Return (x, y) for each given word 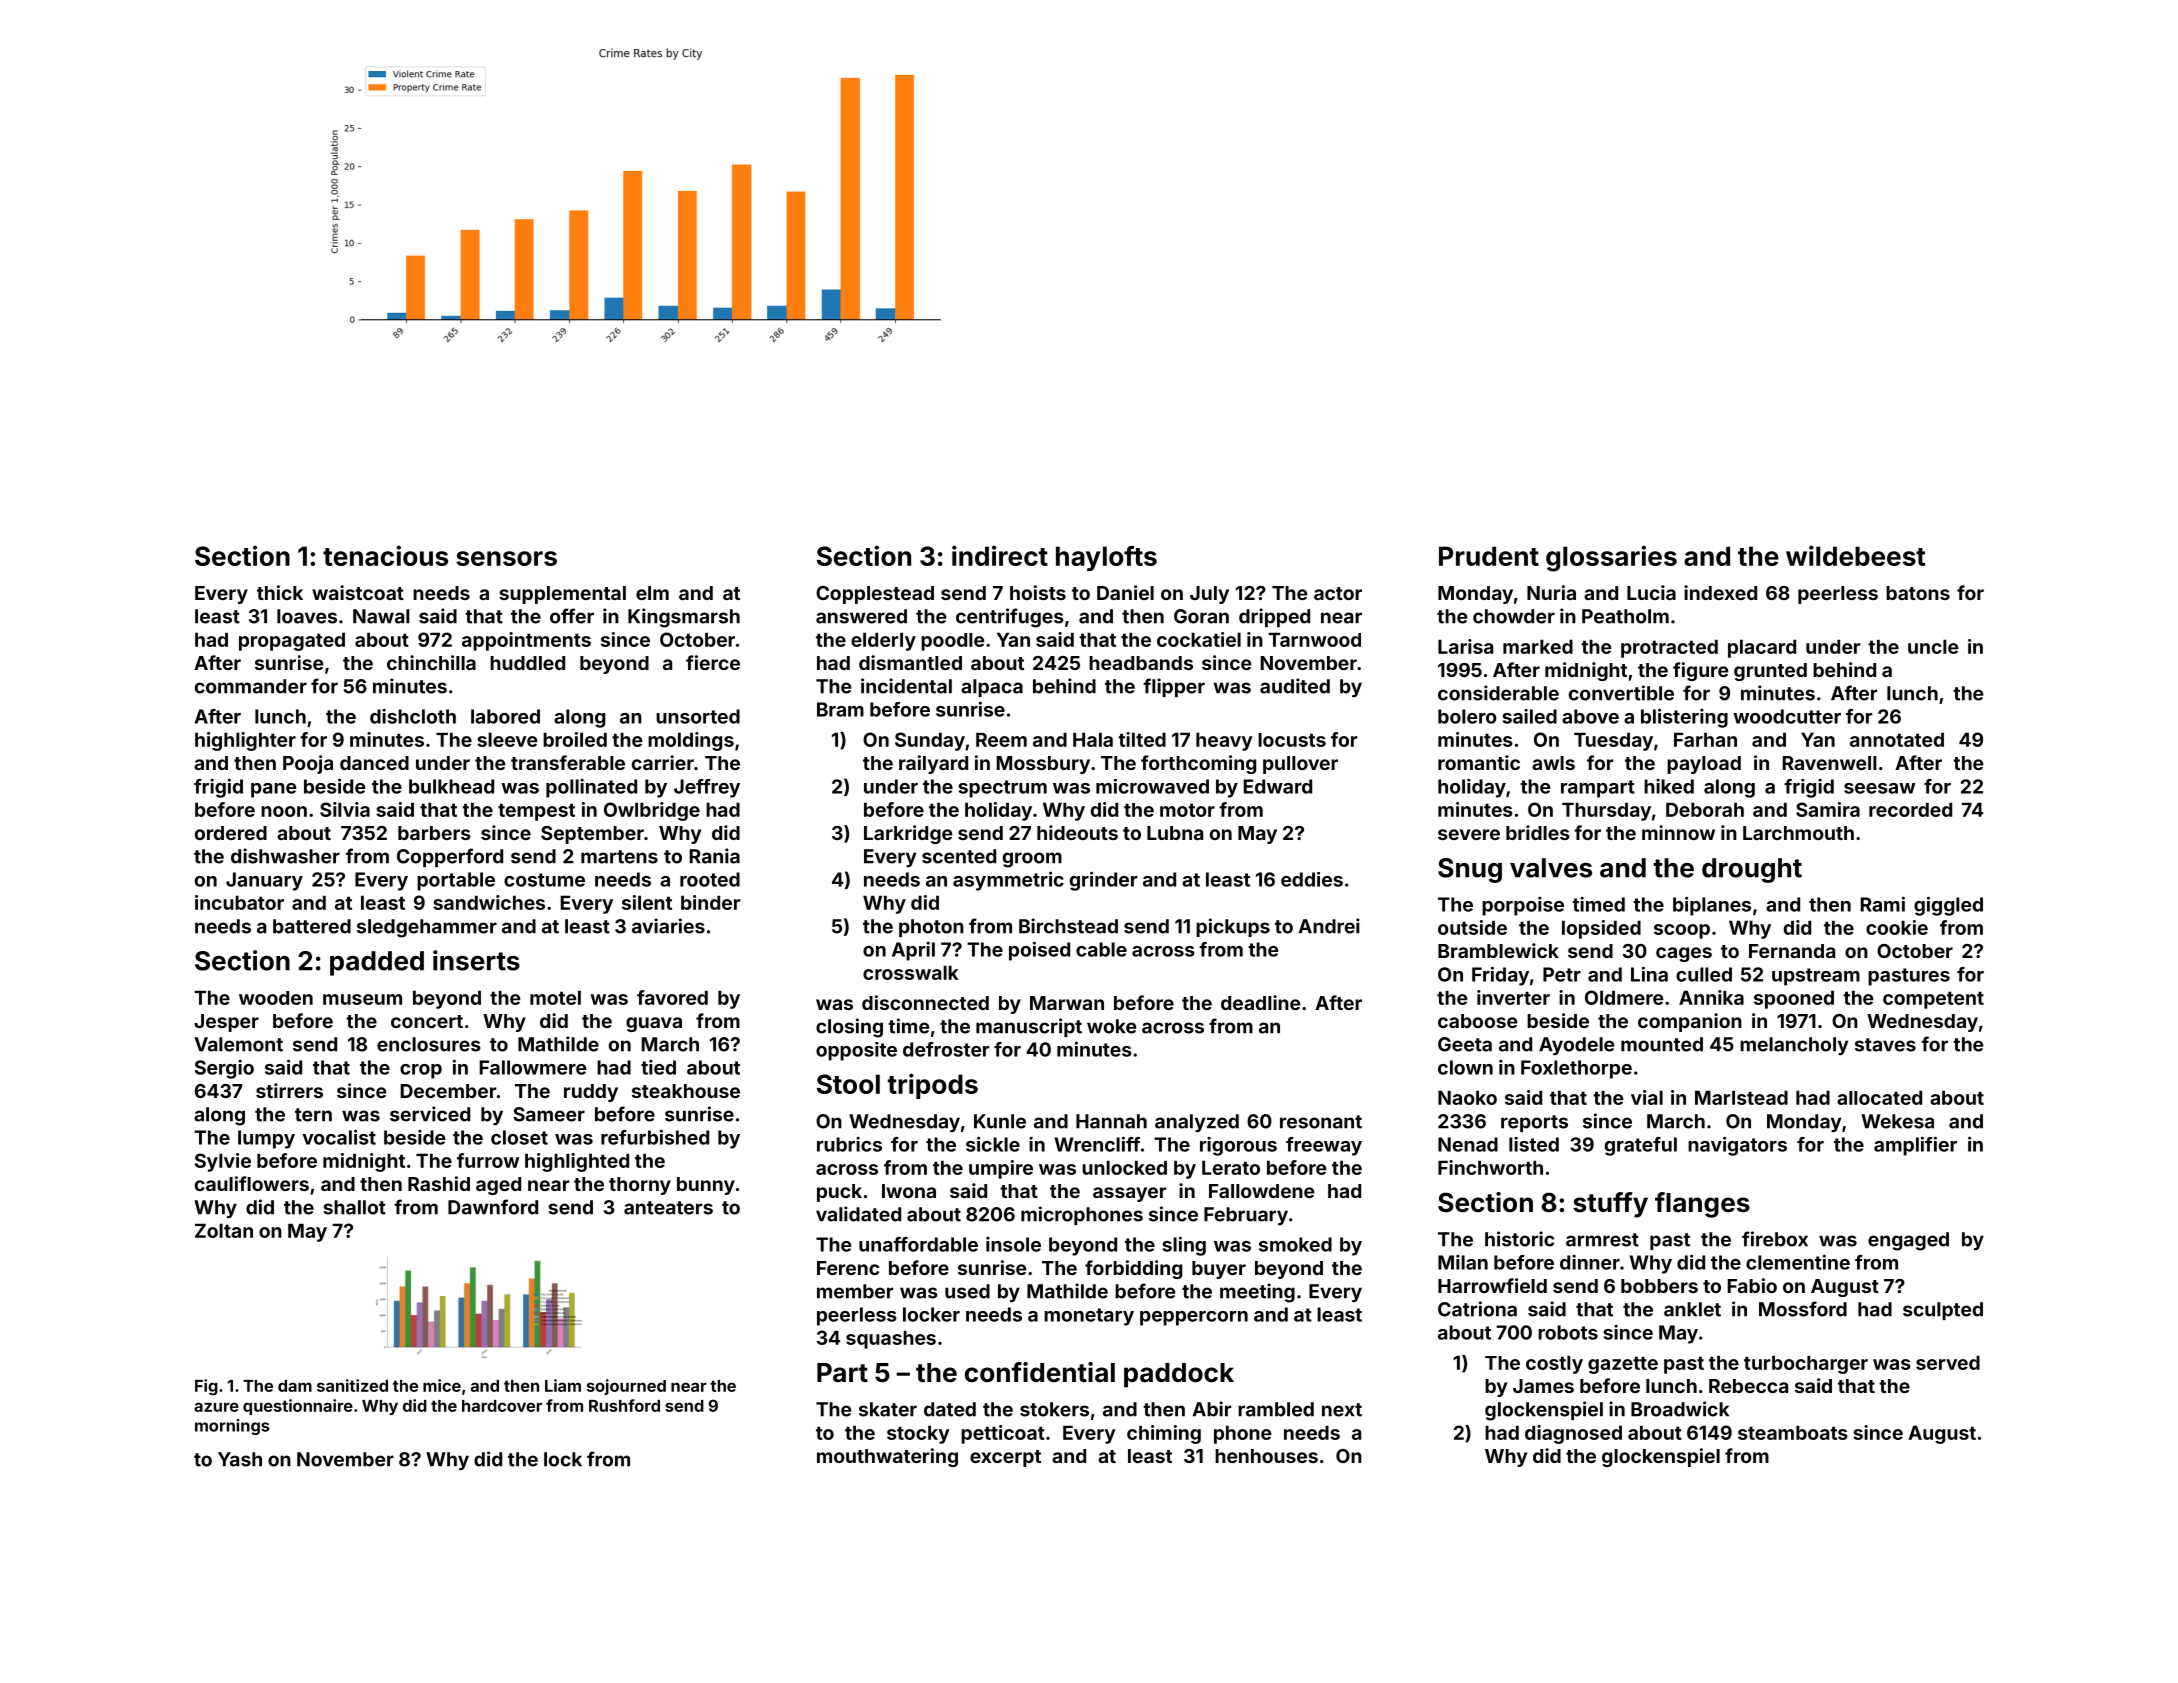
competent (1933, 1000)
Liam (563, 1385)
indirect (1000, 555)
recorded (1910, 809)
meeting (1257, 1293)
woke (1111, 1026)
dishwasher (285, 856)
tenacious (385, 555)
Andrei (1329, 926)
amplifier (1915, 1146)
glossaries (1611, 558)
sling (1184, 1246)
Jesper (226, 1023)
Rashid (439, 1183)
